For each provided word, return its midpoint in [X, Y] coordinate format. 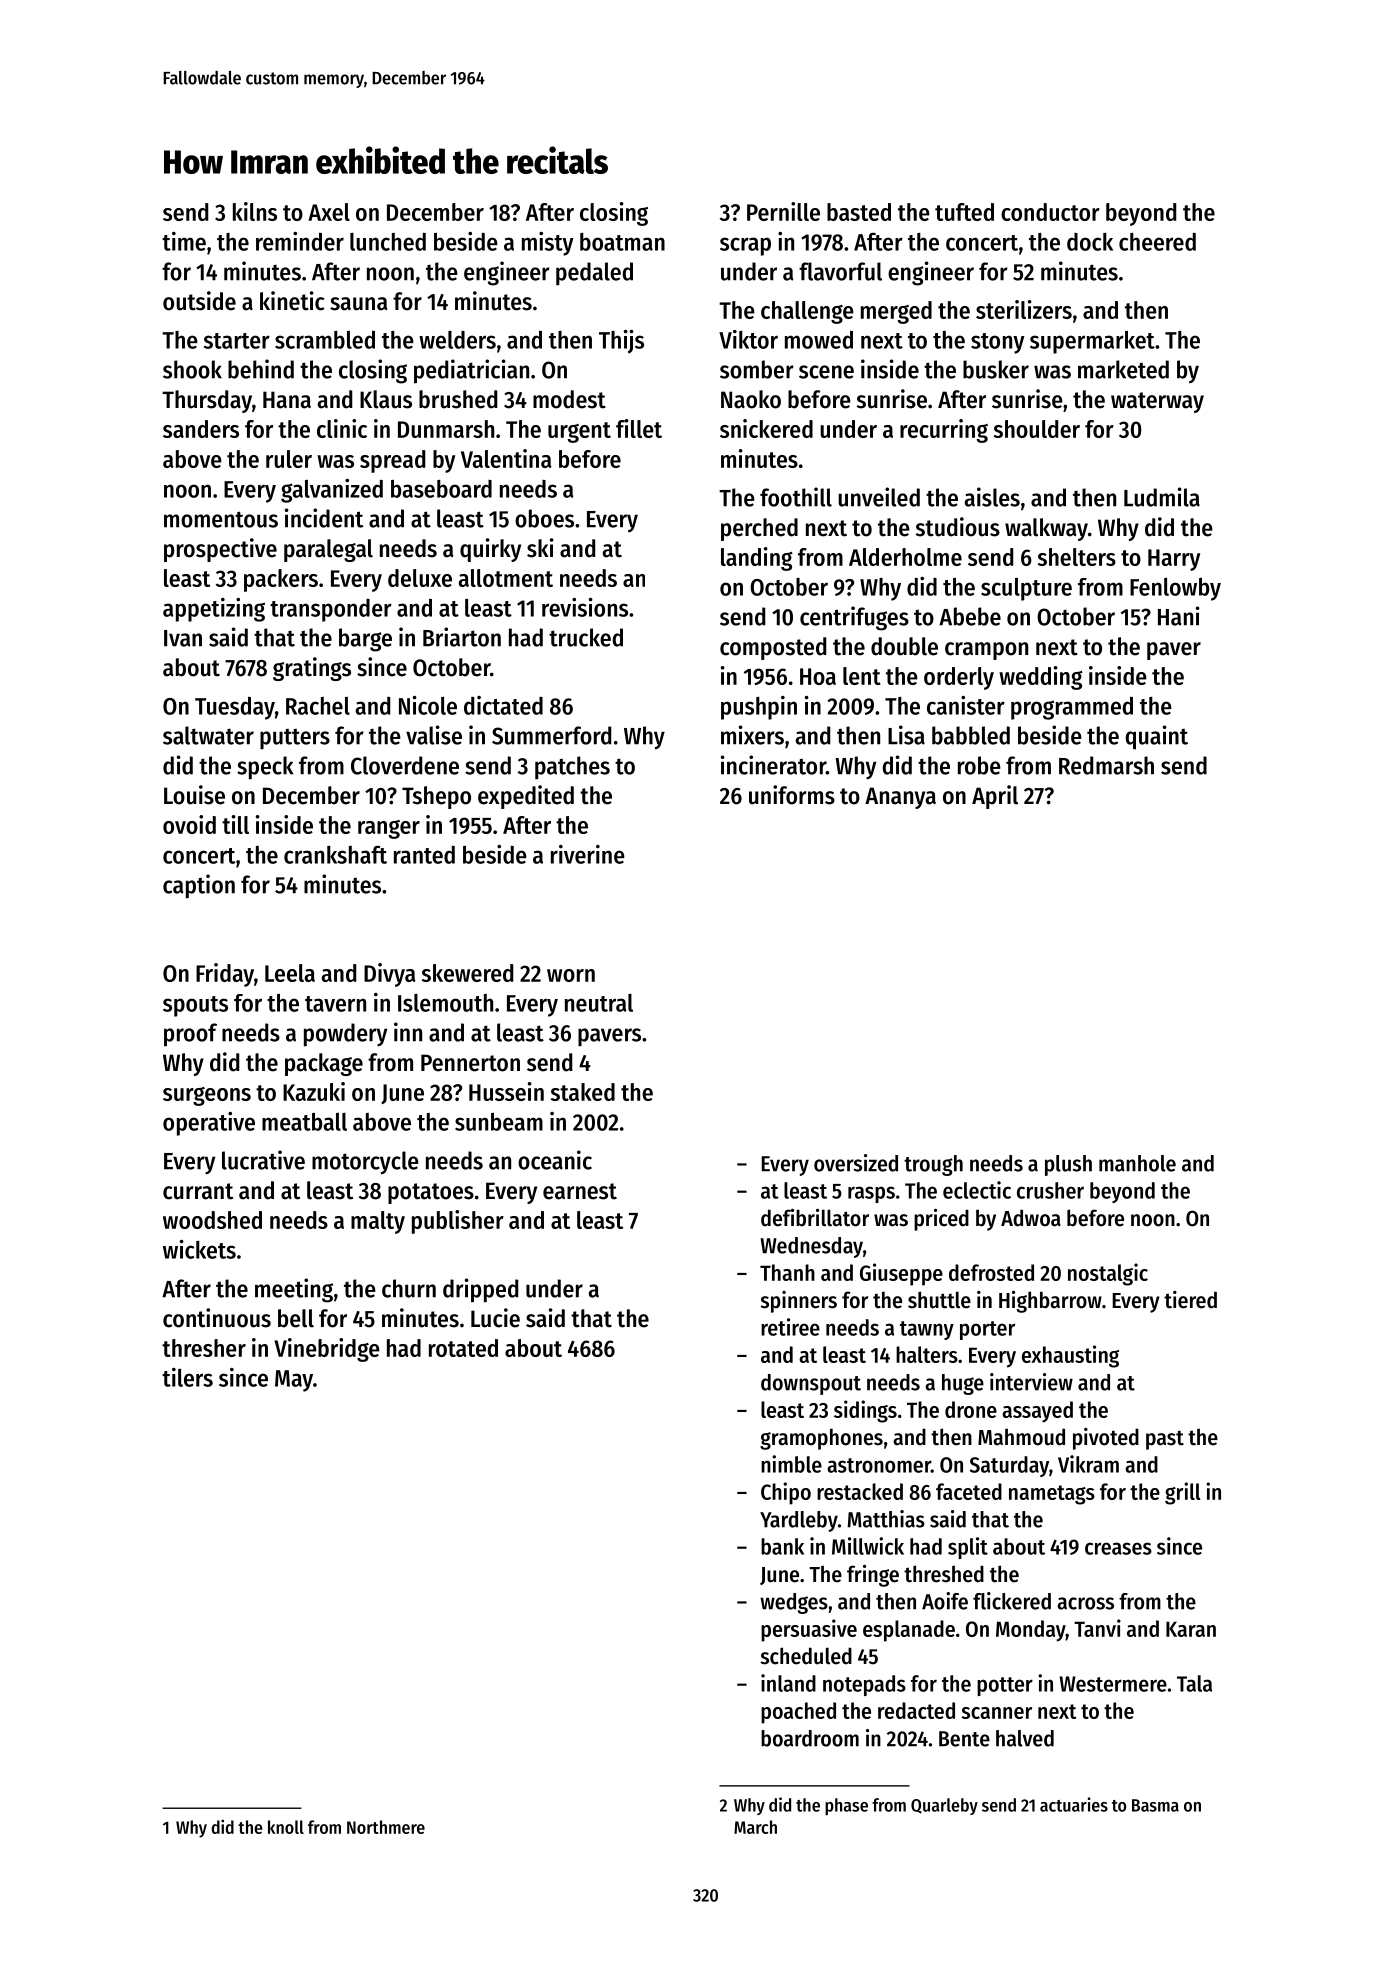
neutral [599, 1003]
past [1165, 1440]
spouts [195, 1006]
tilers [187, 1377]
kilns [255, 211]
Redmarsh [1106, 765]
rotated [463, 1348]
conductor [1050, 212]
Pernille [783, 211]
